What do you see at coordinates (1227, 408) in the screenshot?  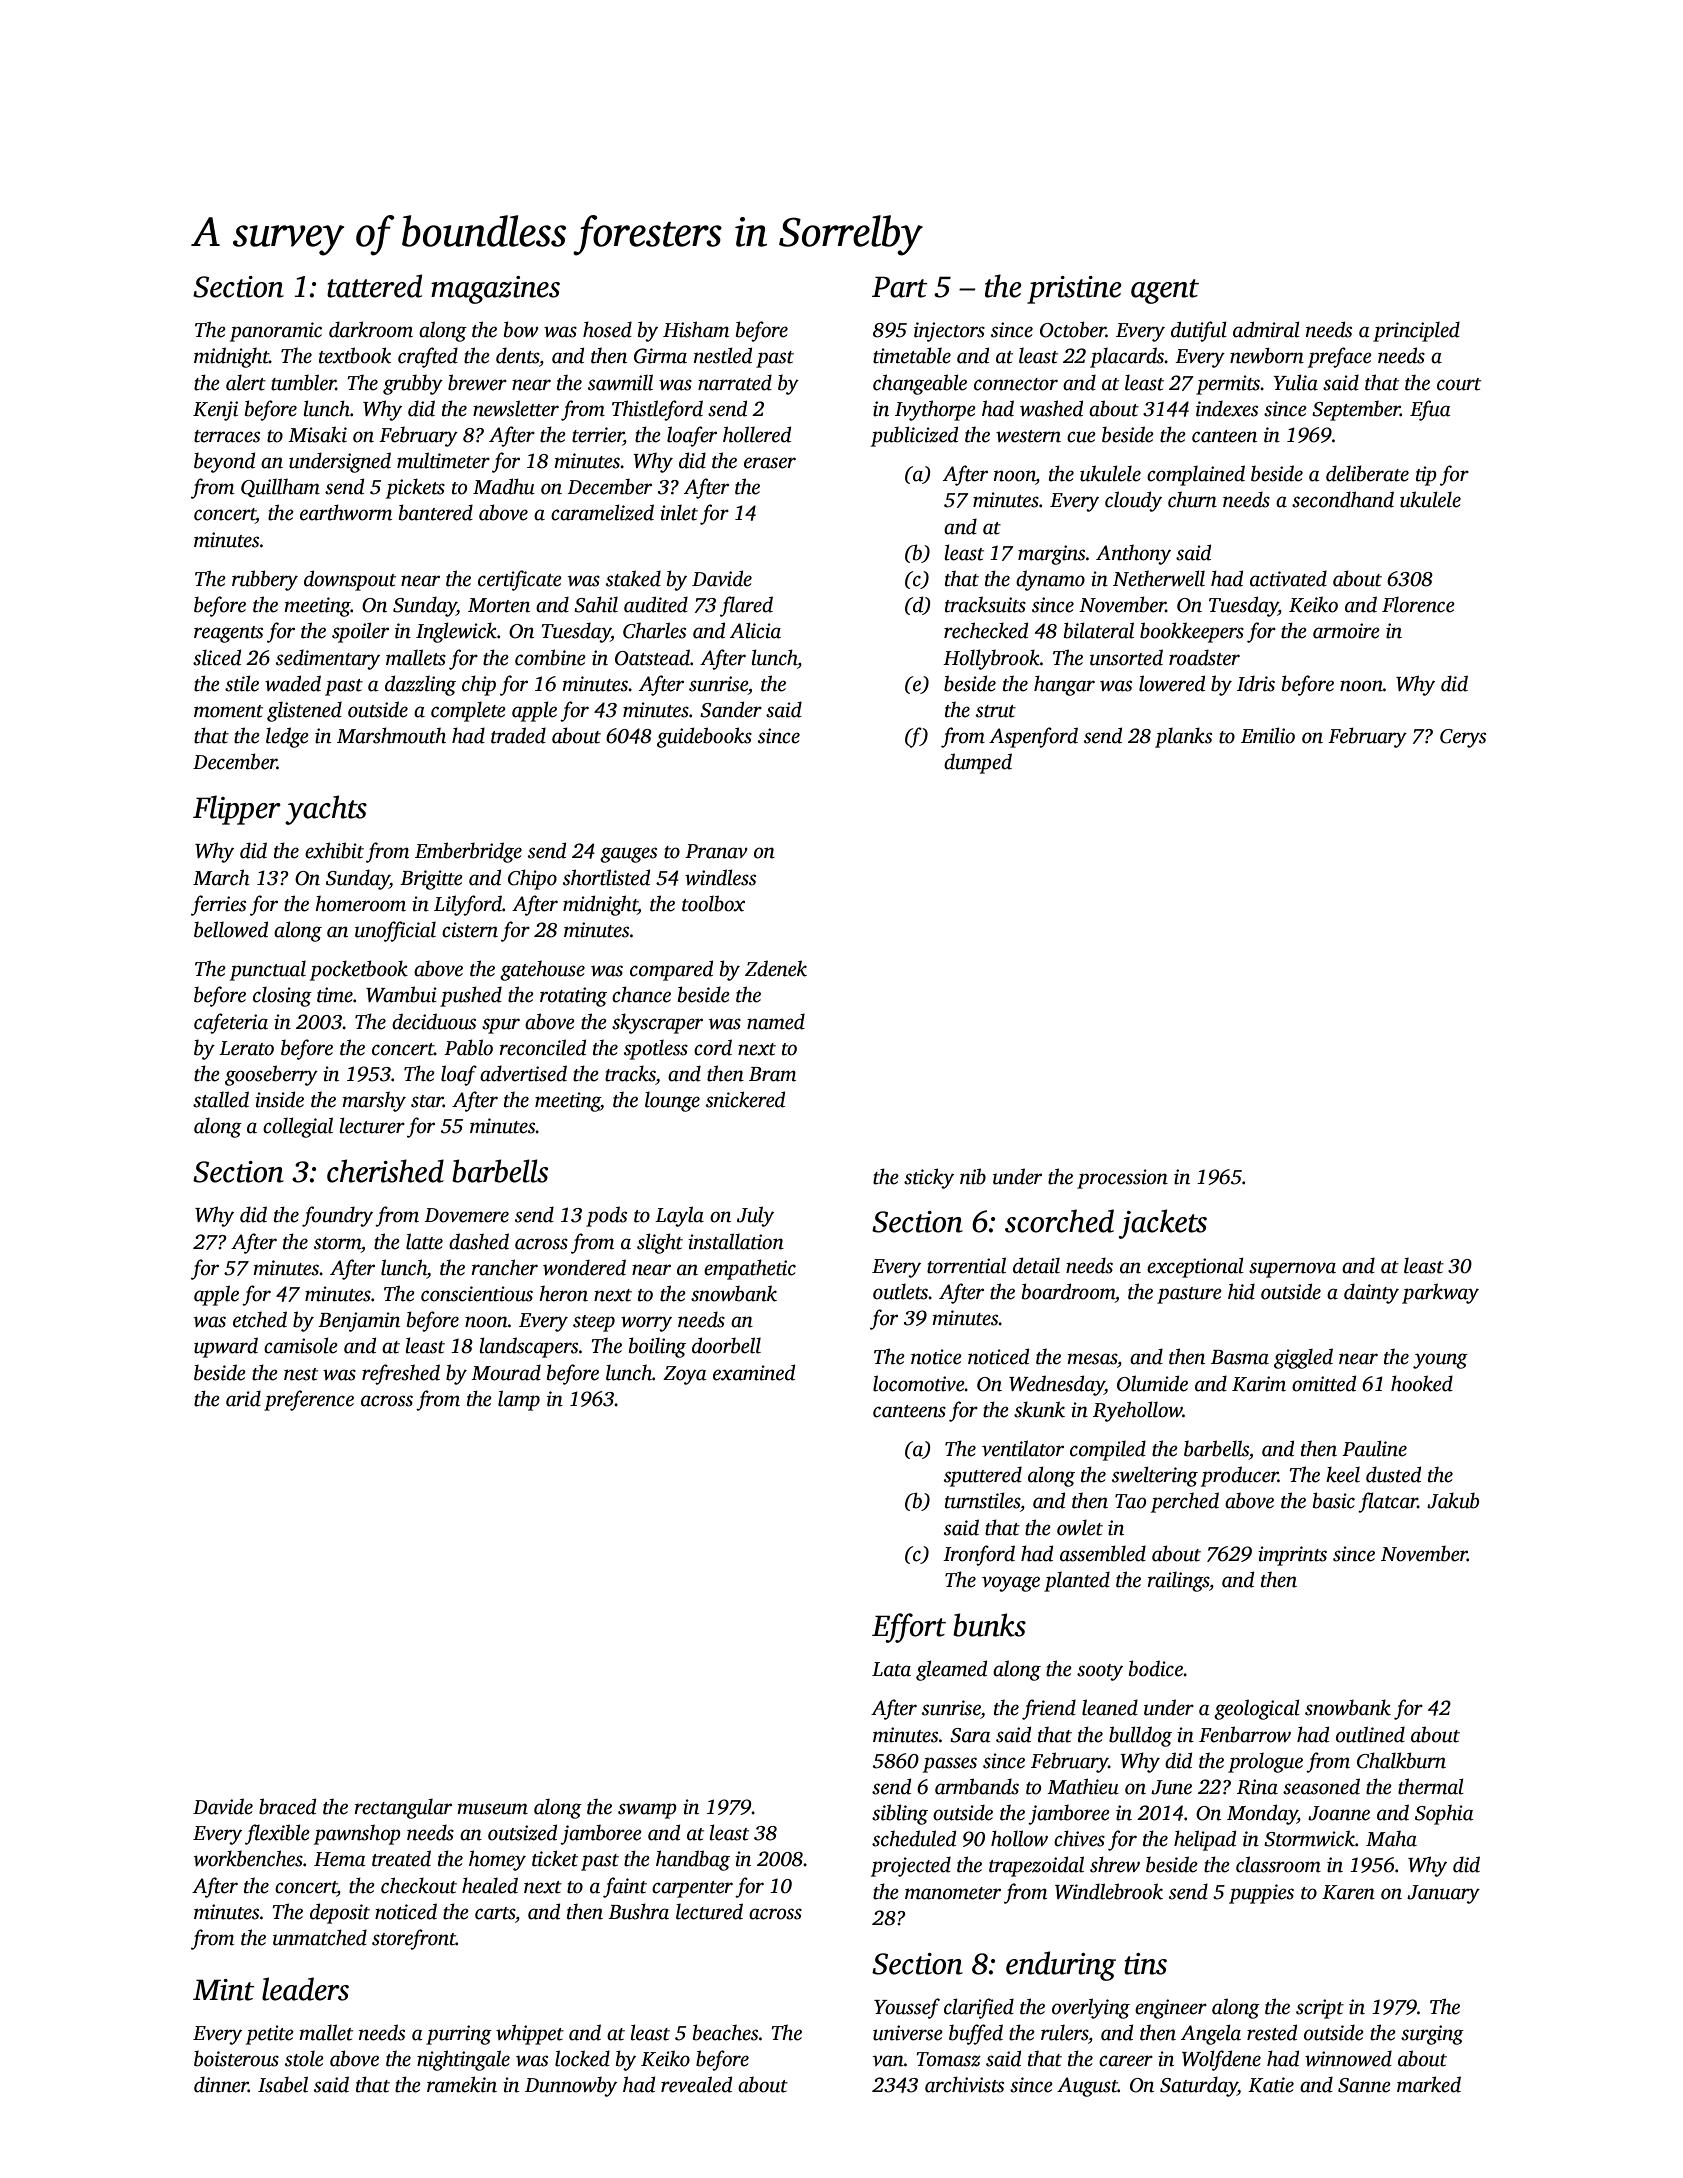 I see `indexes` at bounding box center [1227, 408].
